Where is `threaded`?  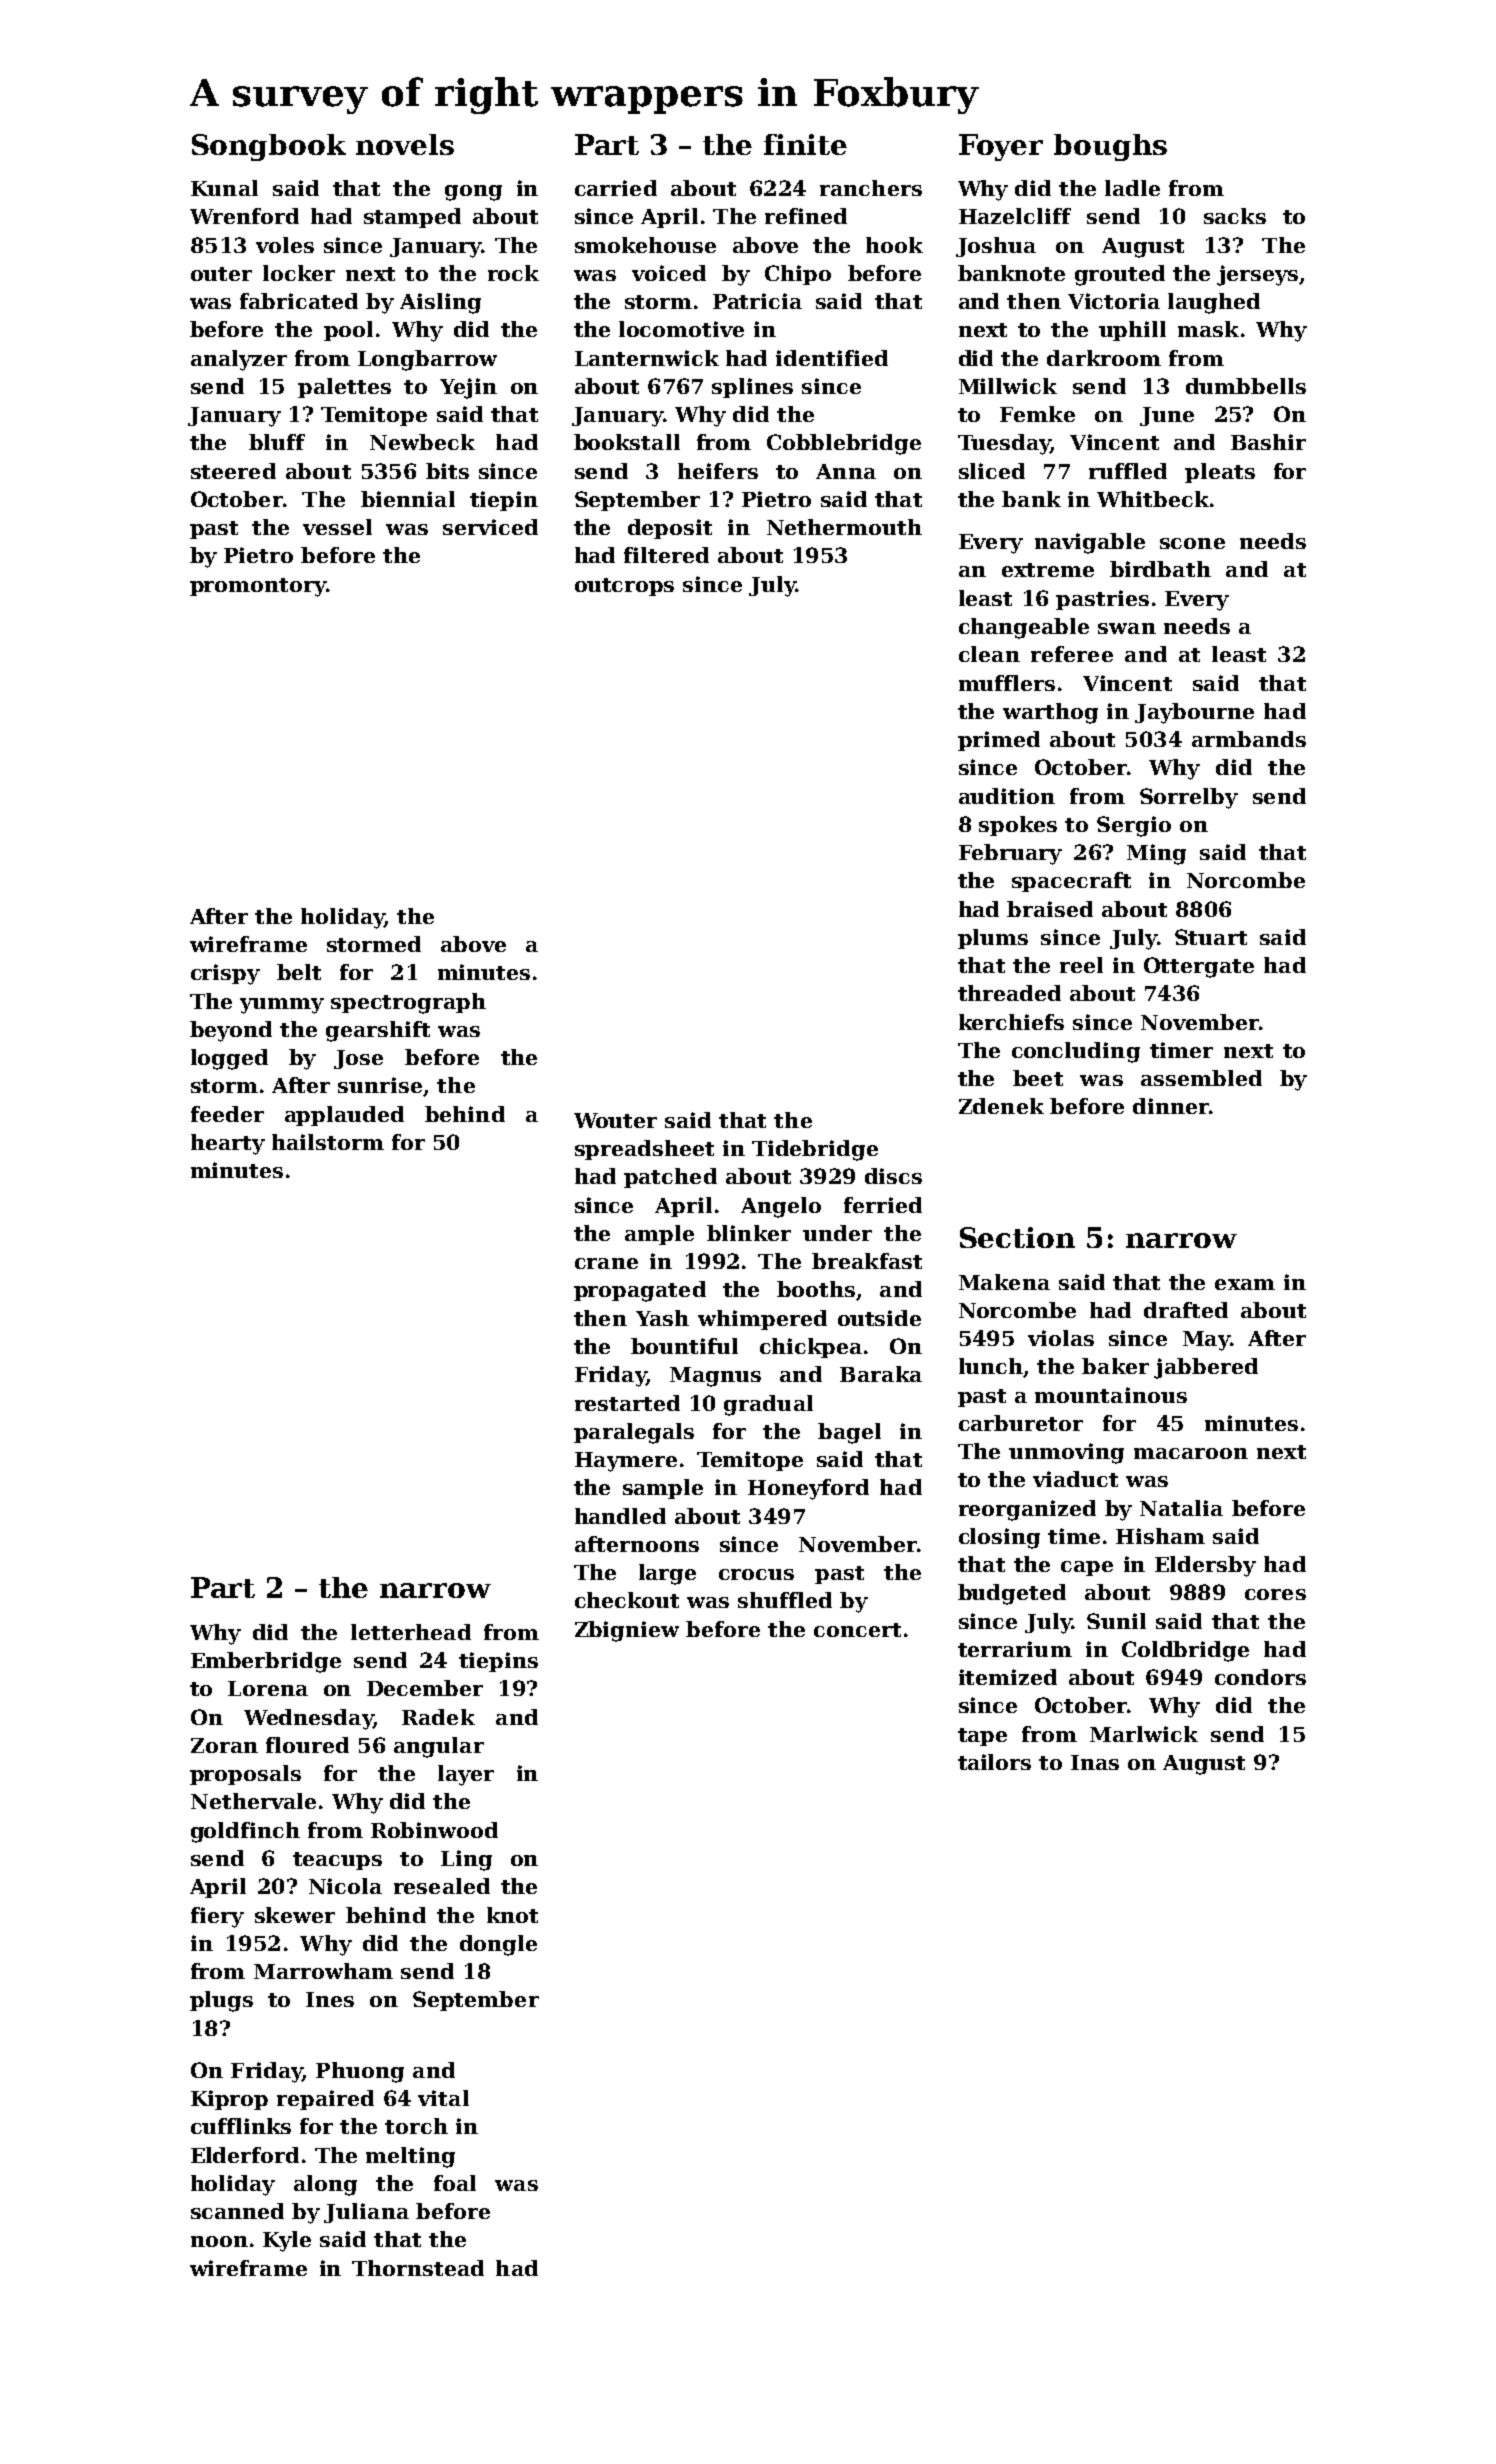
threaded is located at coordinates (1009, 993).
